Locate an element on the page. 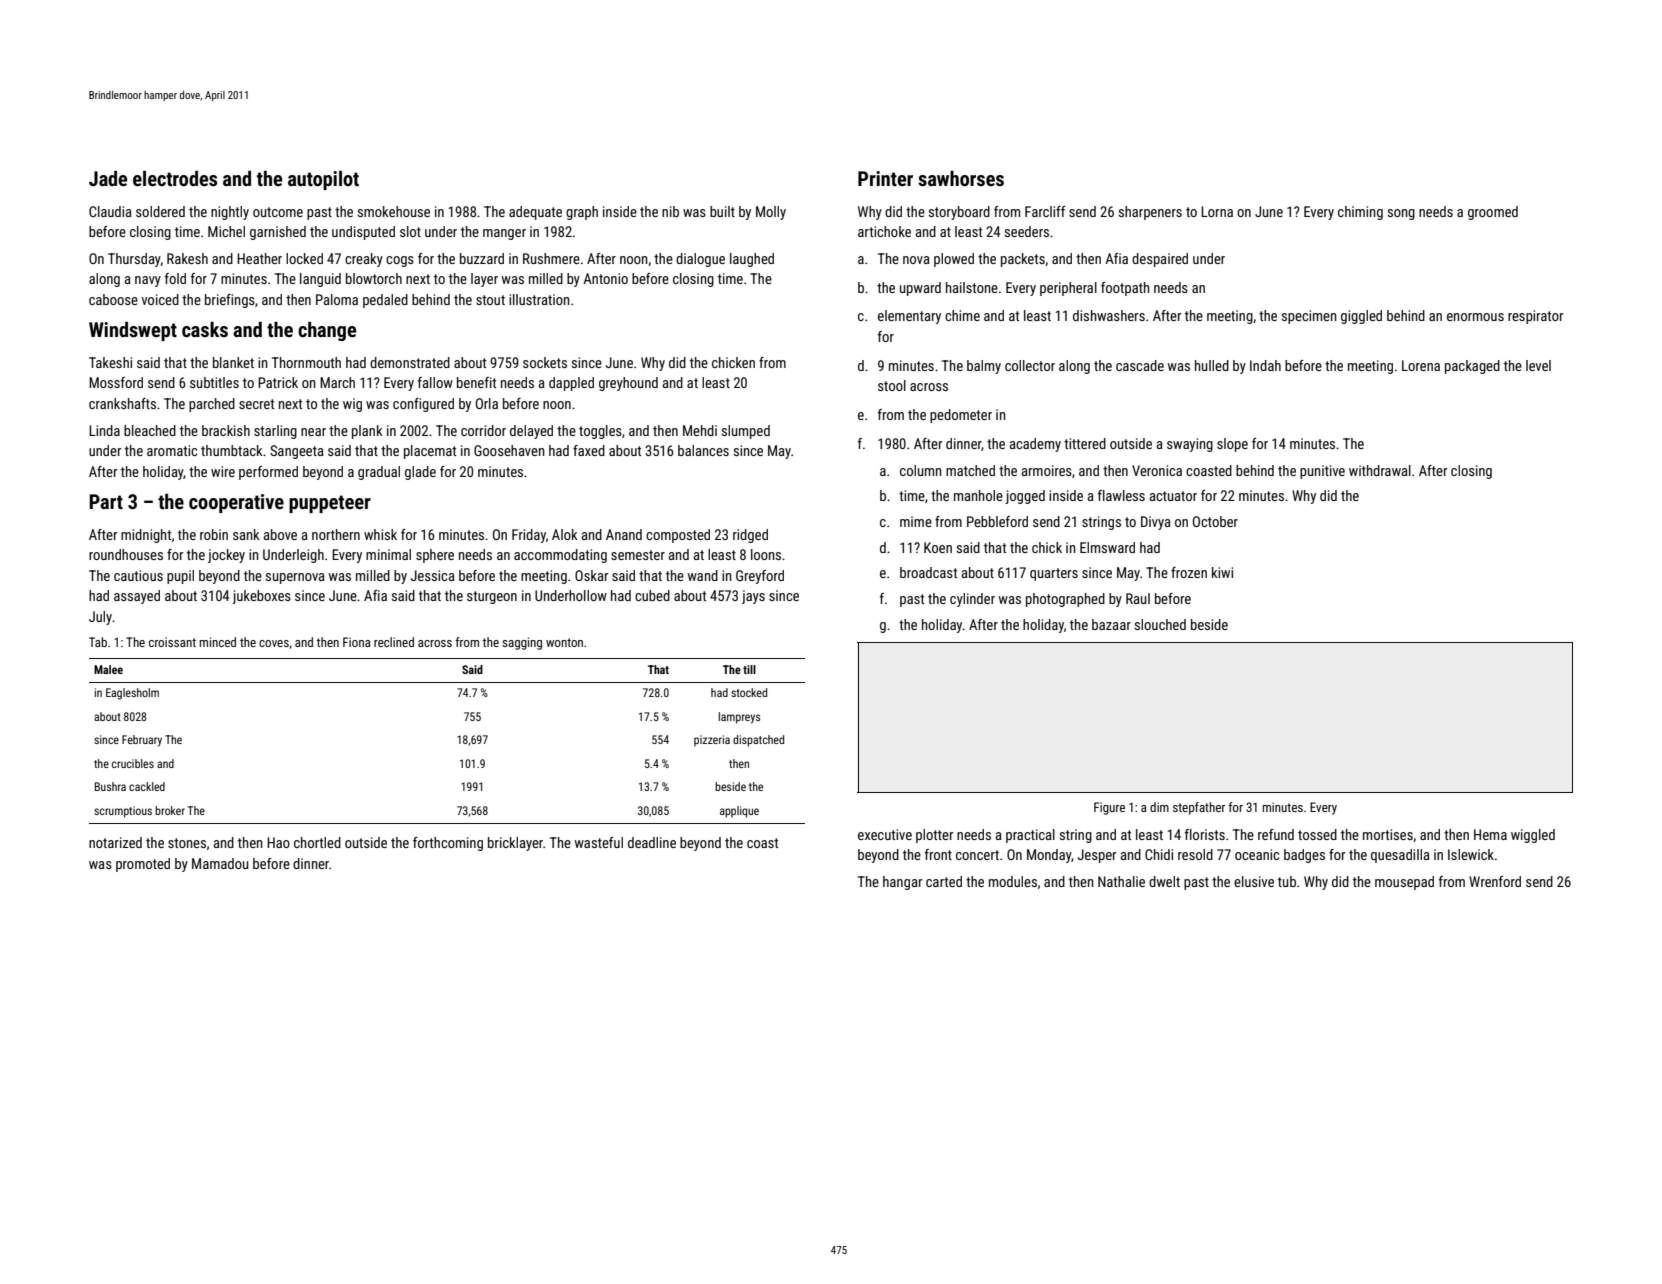 The image size is (1662, 1284). hangar is located at coordinates (902, 883).
